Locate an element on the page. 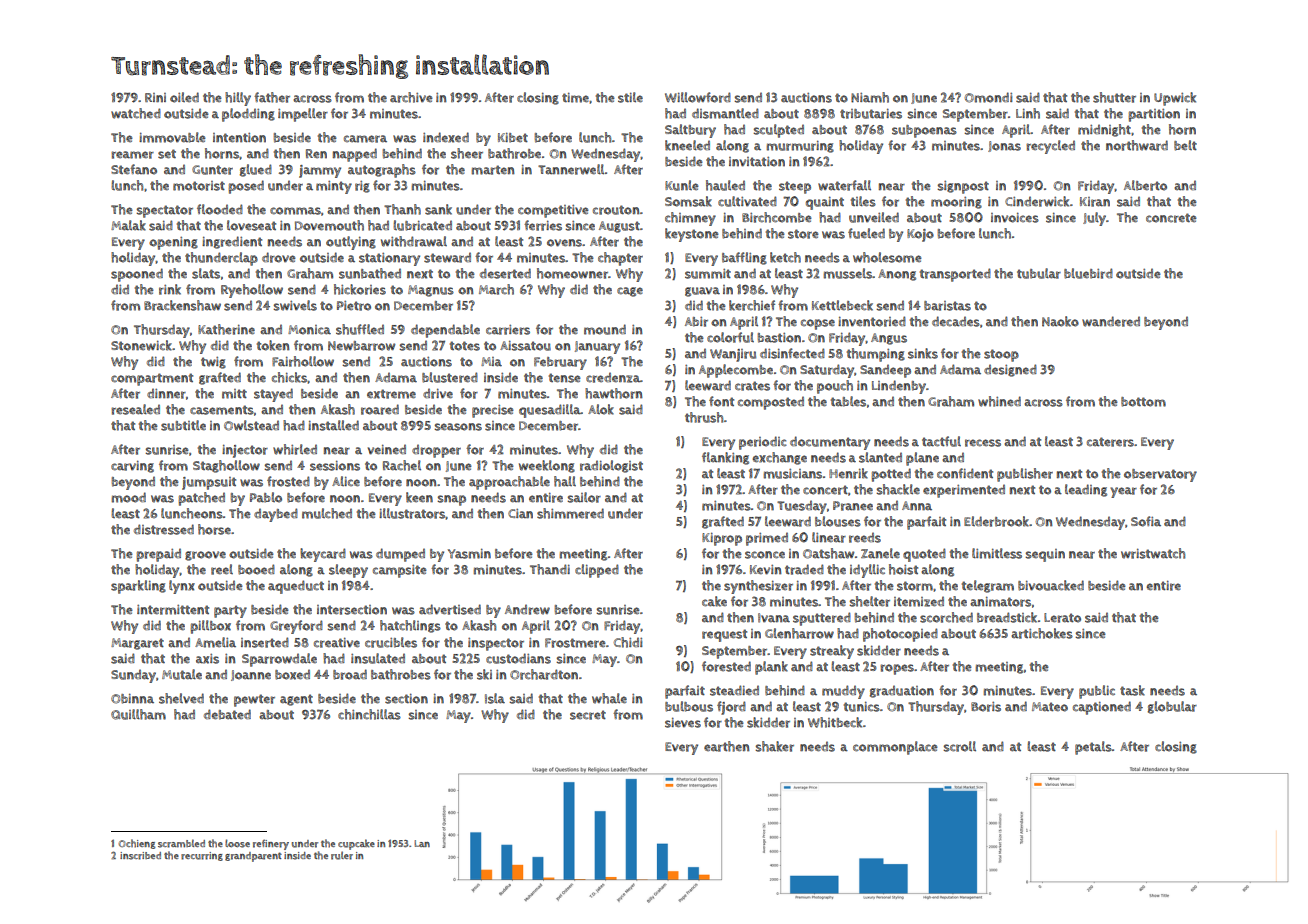 The height and width of the document is (924, 1308). tense is located at coordinates (565, 378).
